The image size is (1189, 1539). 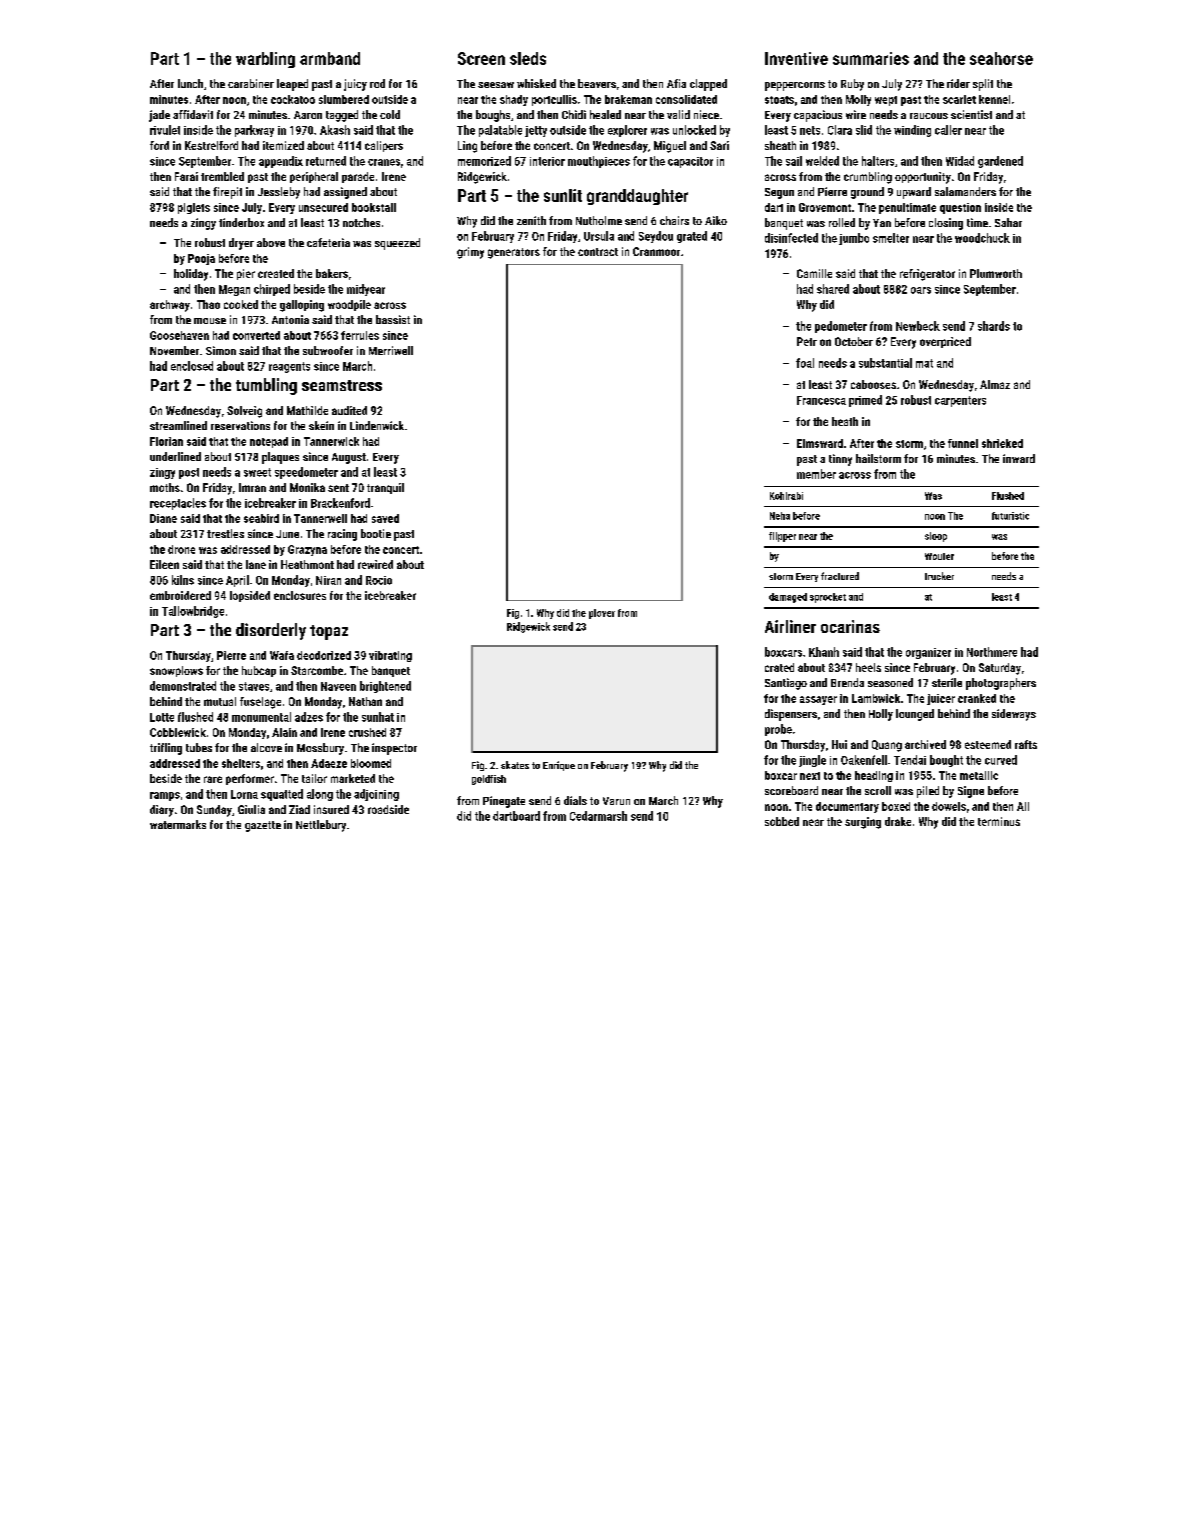 What do you see at coordinates (330, 58) in the document?
I see `armband` at bounding box center [330, 58].
